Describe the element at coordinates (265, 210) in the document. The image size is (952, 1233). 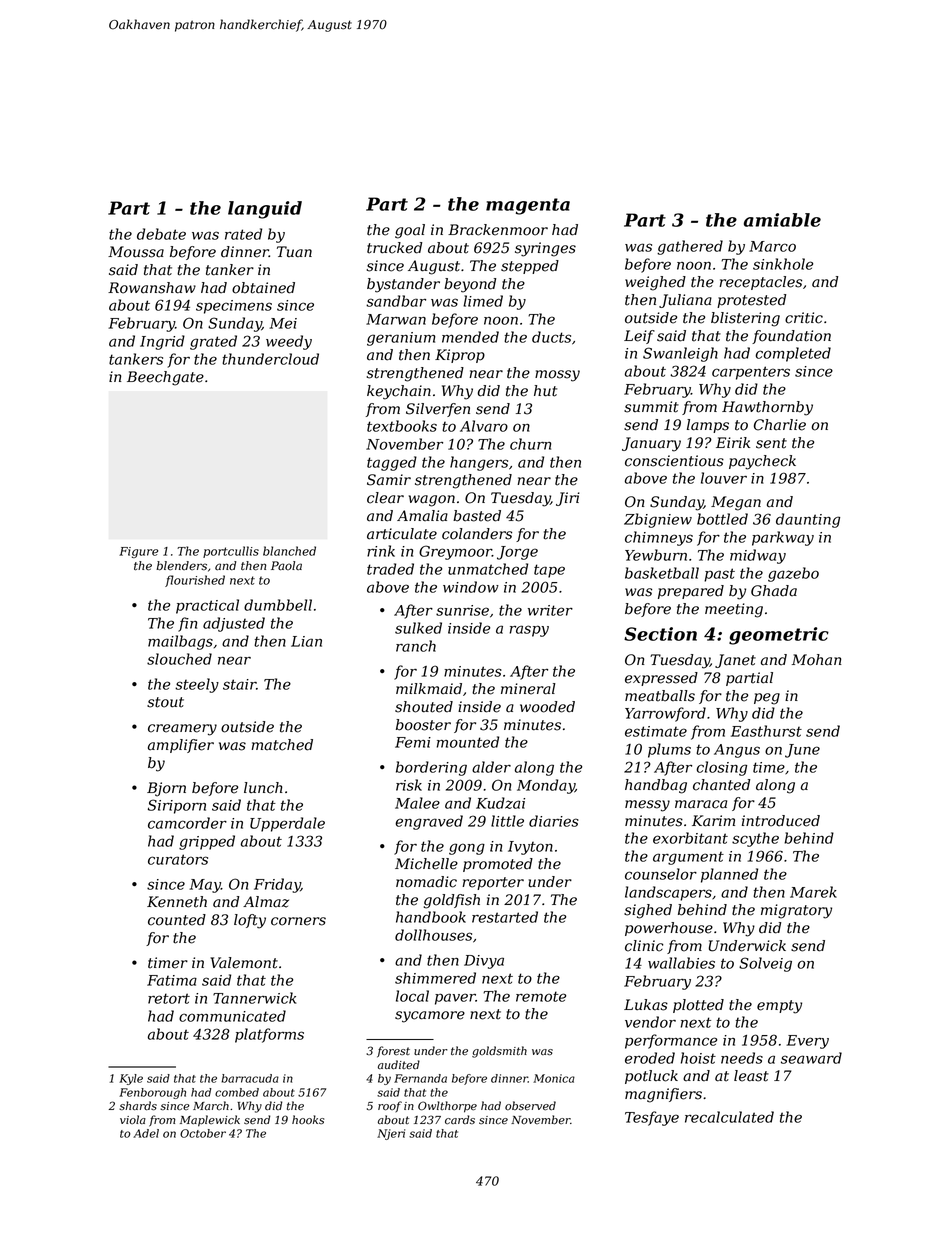
I see `languid` at that location.
